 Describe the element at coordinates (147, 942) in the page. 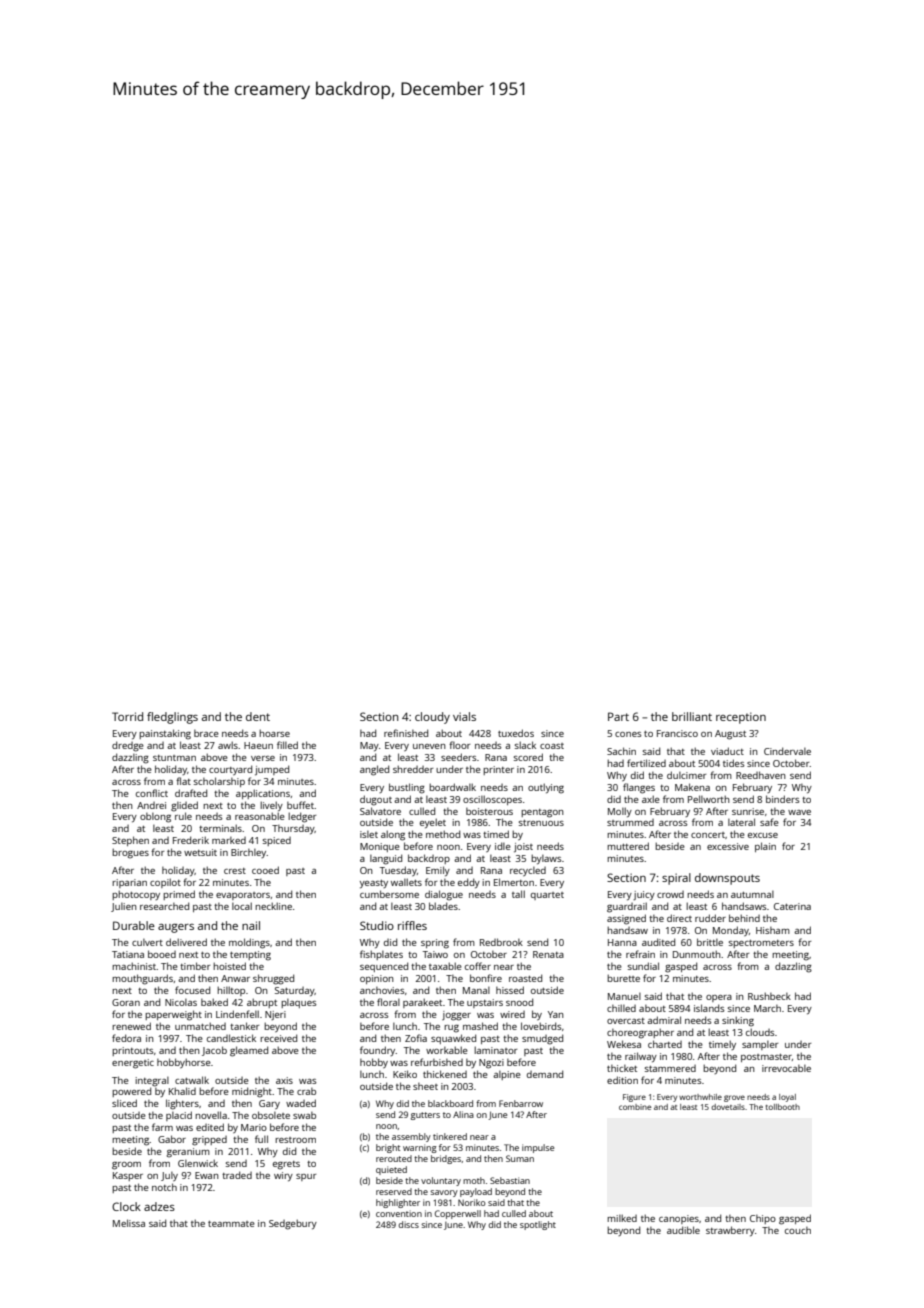

I see `culvert` at that location.
